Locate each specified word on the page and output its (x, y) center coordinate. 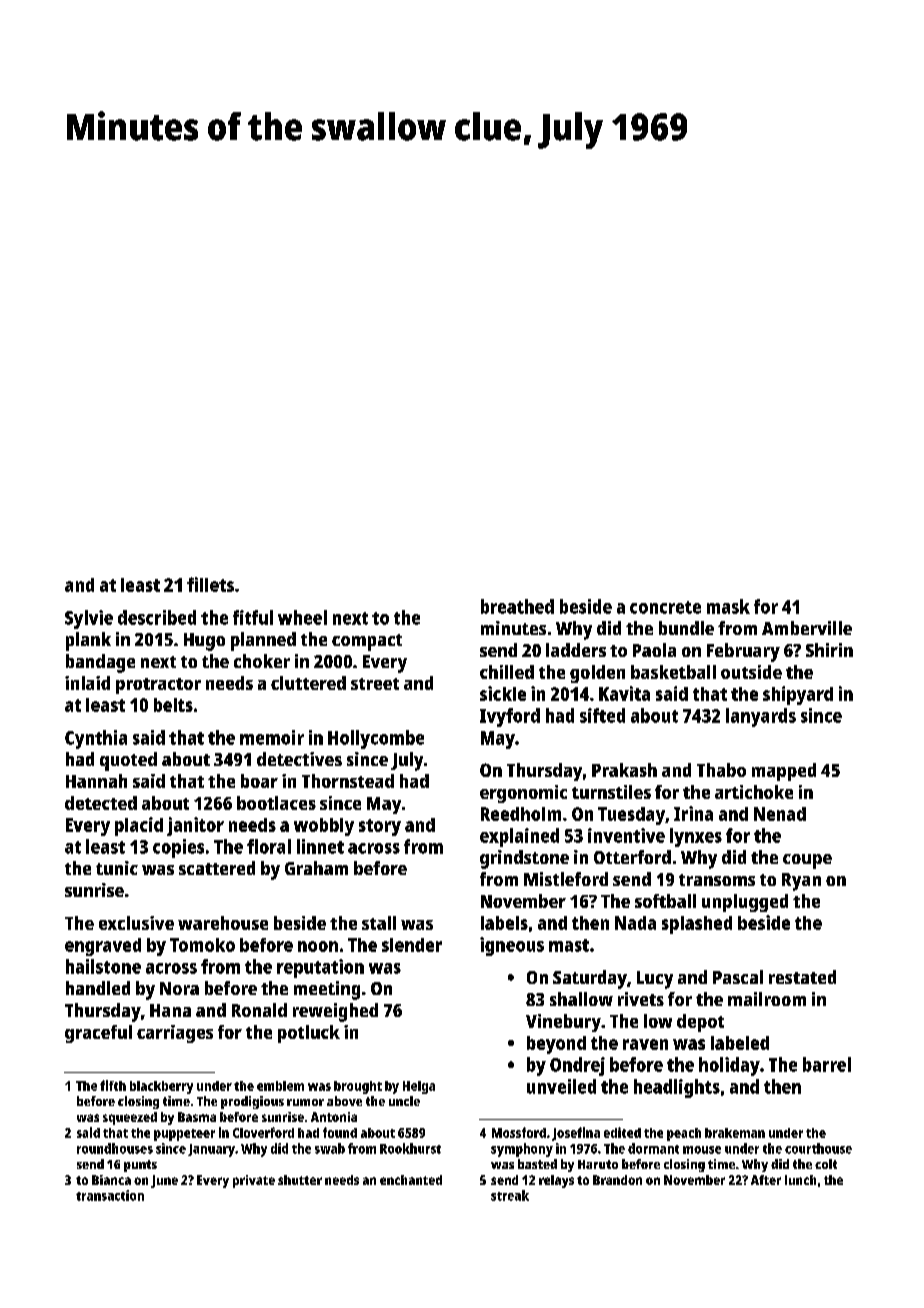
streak (510, 1195)
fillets (210, 584)
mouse (702, 1150)
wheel (302, 617)
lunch (800, 1180)
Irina (693, 813)
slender (412, 945)
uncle (404, 1101)
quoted (128, 761)
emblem (280, 1086)
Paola (654, 650)
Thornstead (348, 781)
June (164, 1181)
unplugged (745, 903)
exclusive (136, 923)
